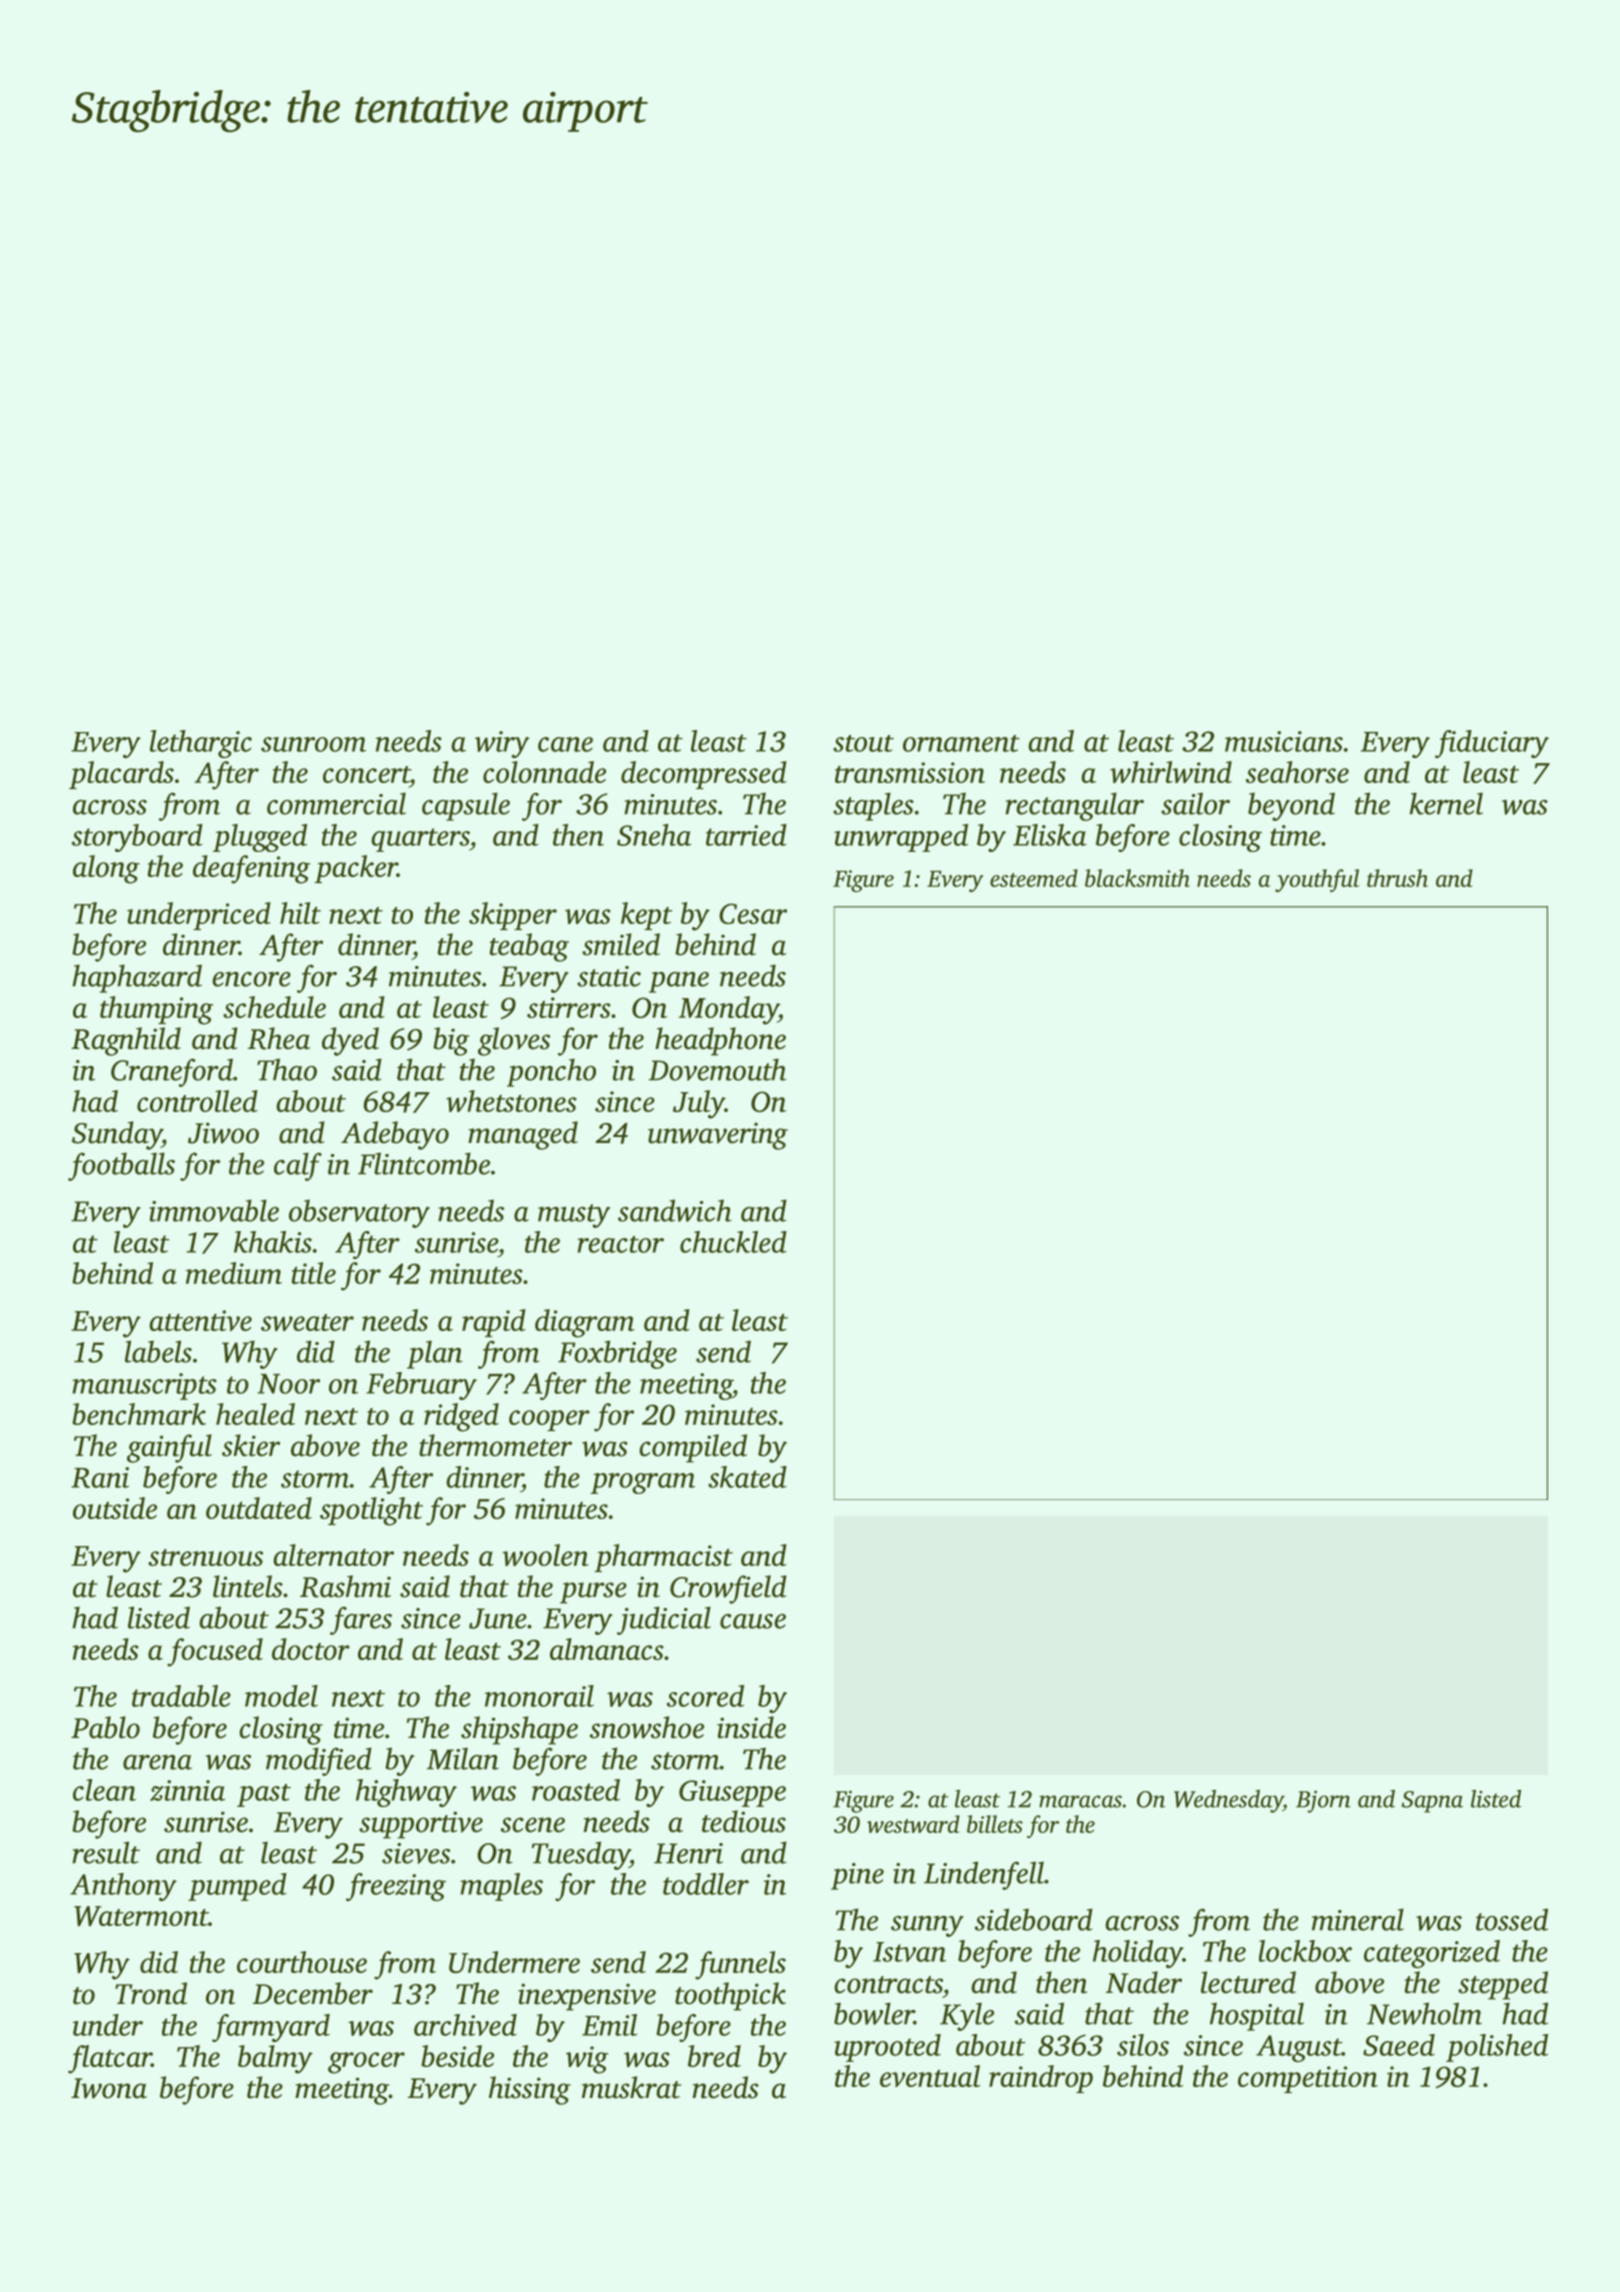 This image has height=2292, width=1620. What do you see at coordinates (863, 743) in the image?
I see `stout` at bounding box center [863, 743].
